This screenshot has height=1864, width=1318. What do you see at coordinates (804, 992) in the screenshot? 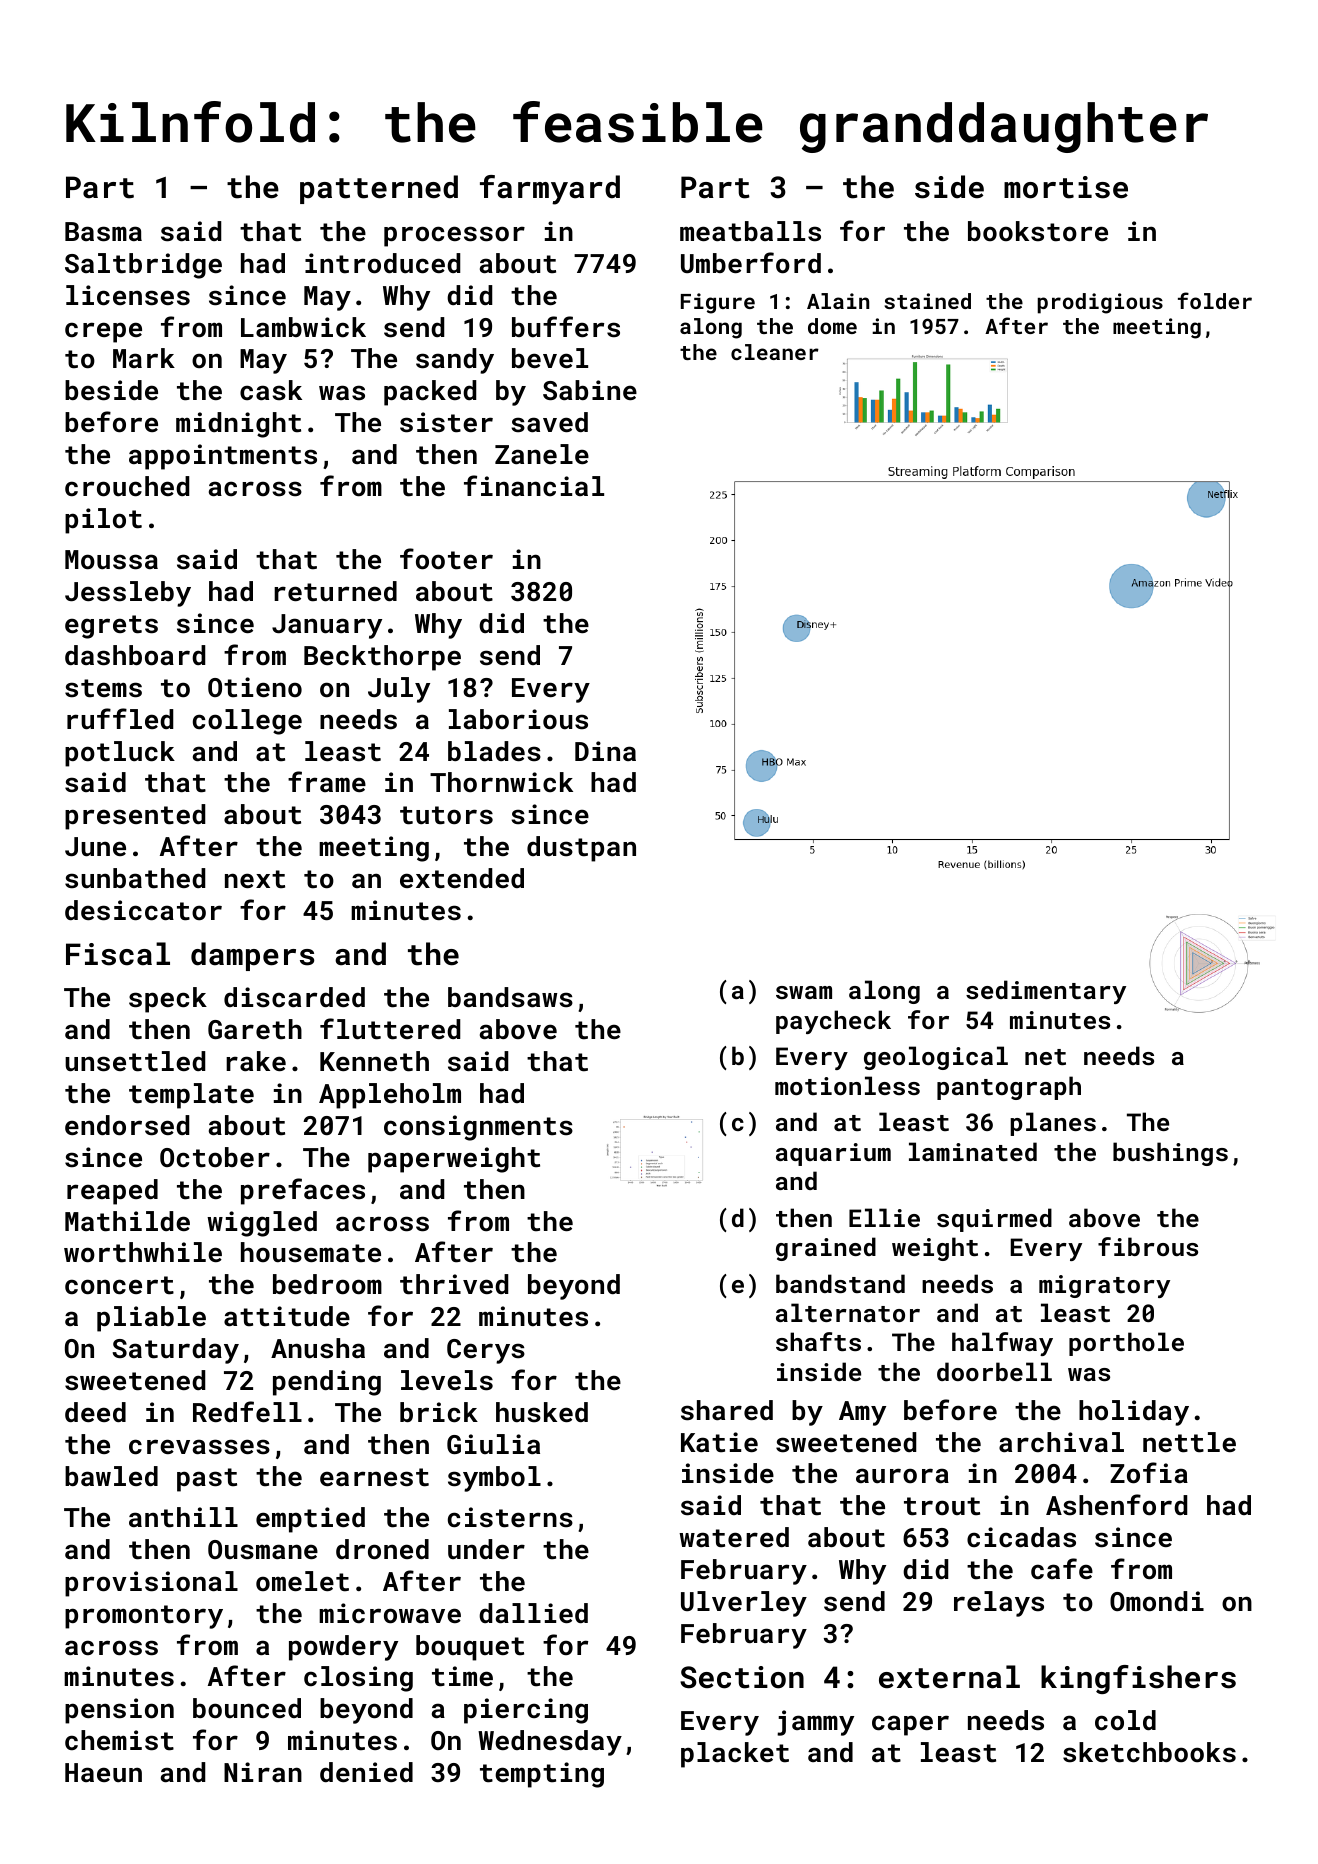
I see `swam` at bounding box center [804, 992].
